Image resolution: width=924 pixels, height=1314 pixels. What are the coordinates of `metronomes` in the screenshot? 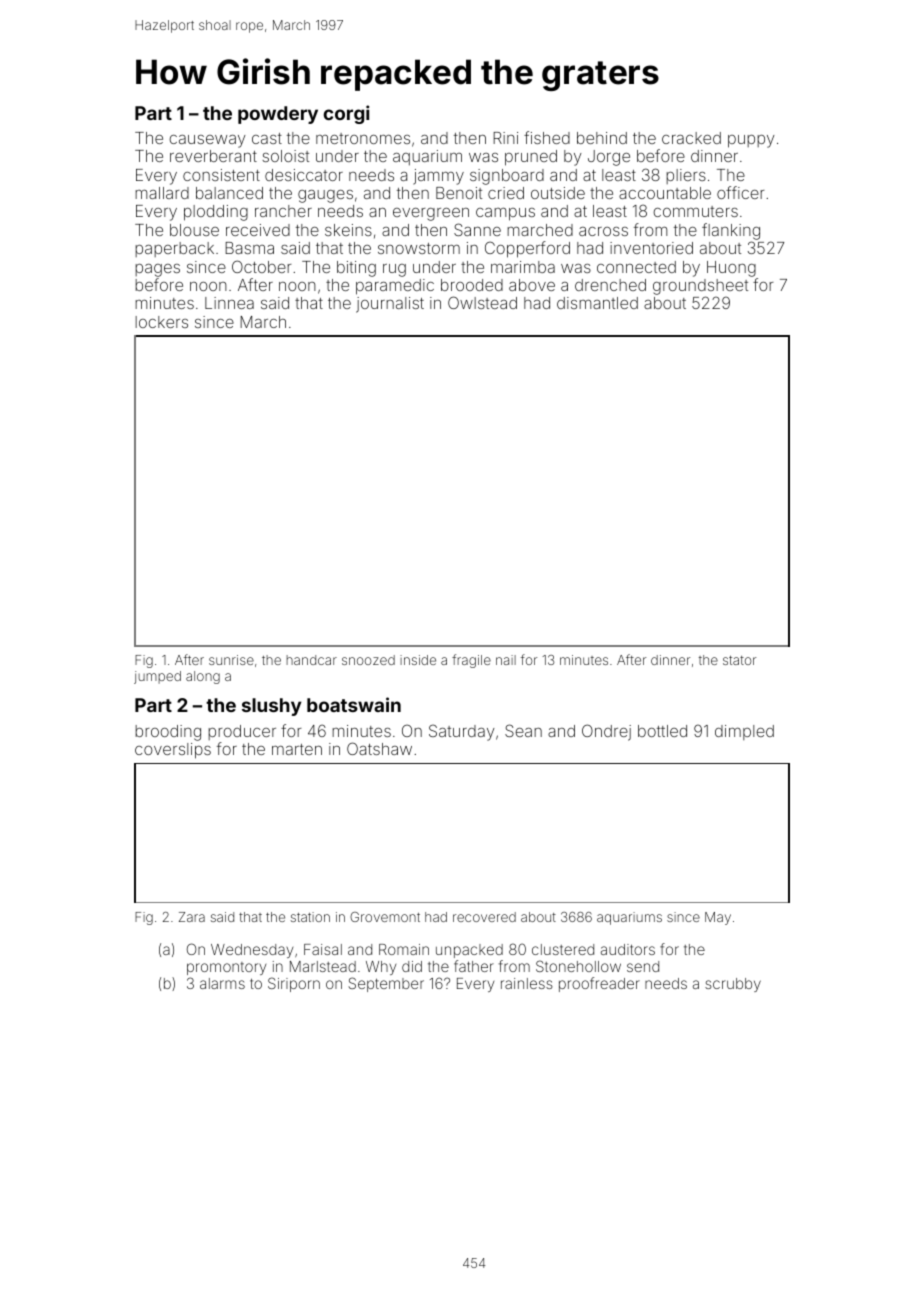 It's located at (363, 138).
